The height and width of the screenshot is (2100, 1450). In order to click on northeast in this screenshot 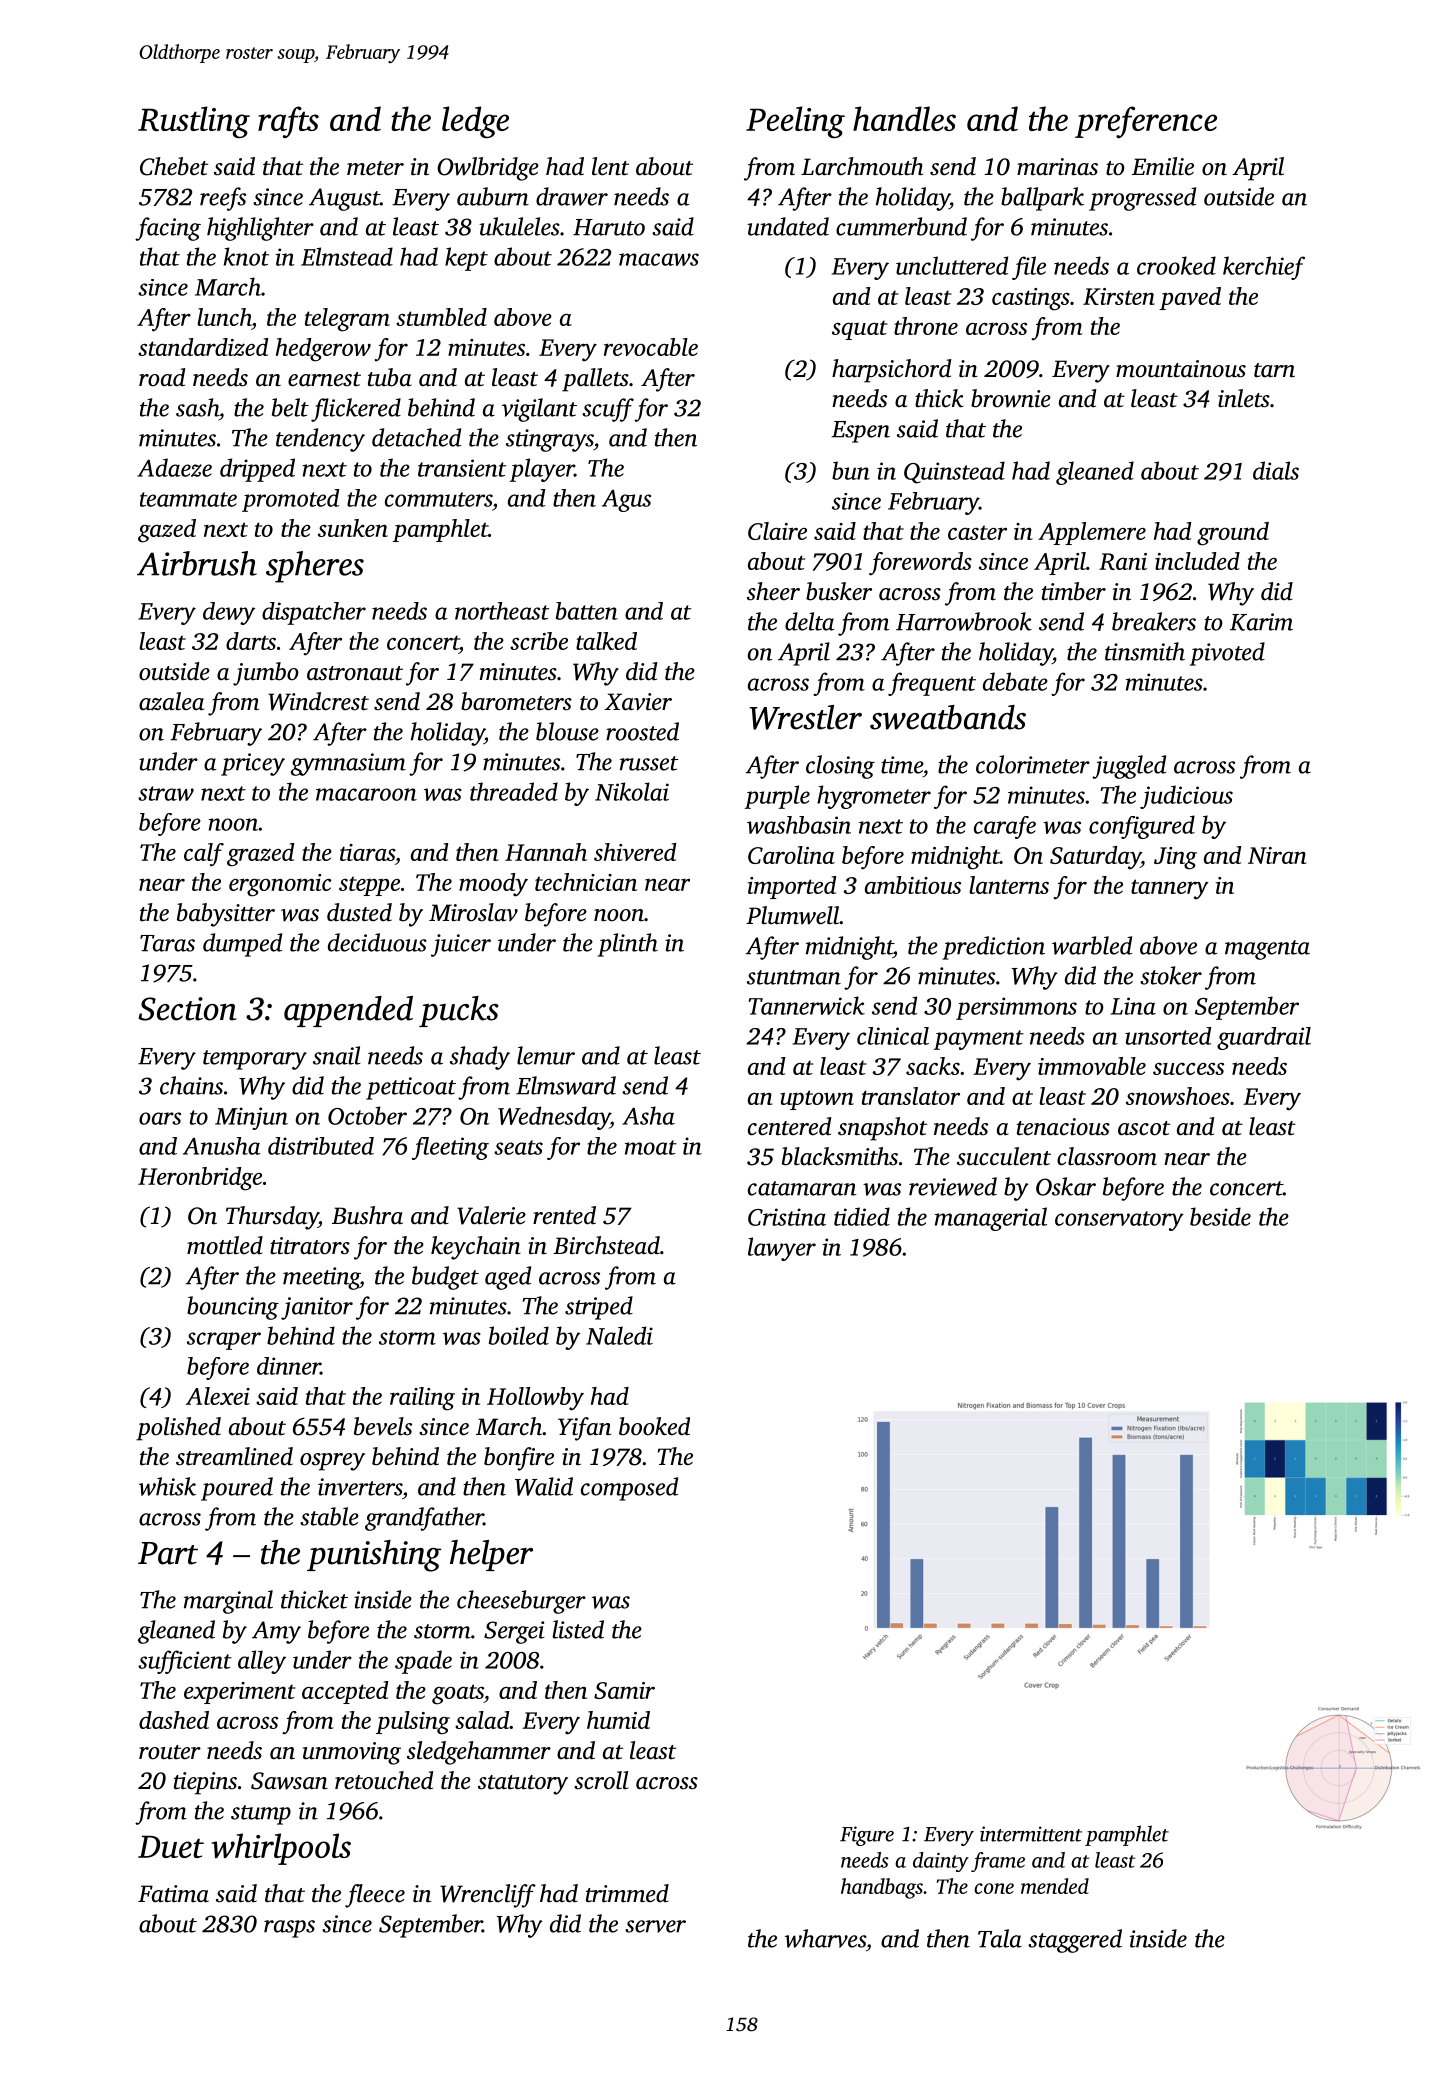, I will do `click(502, 611)`.
